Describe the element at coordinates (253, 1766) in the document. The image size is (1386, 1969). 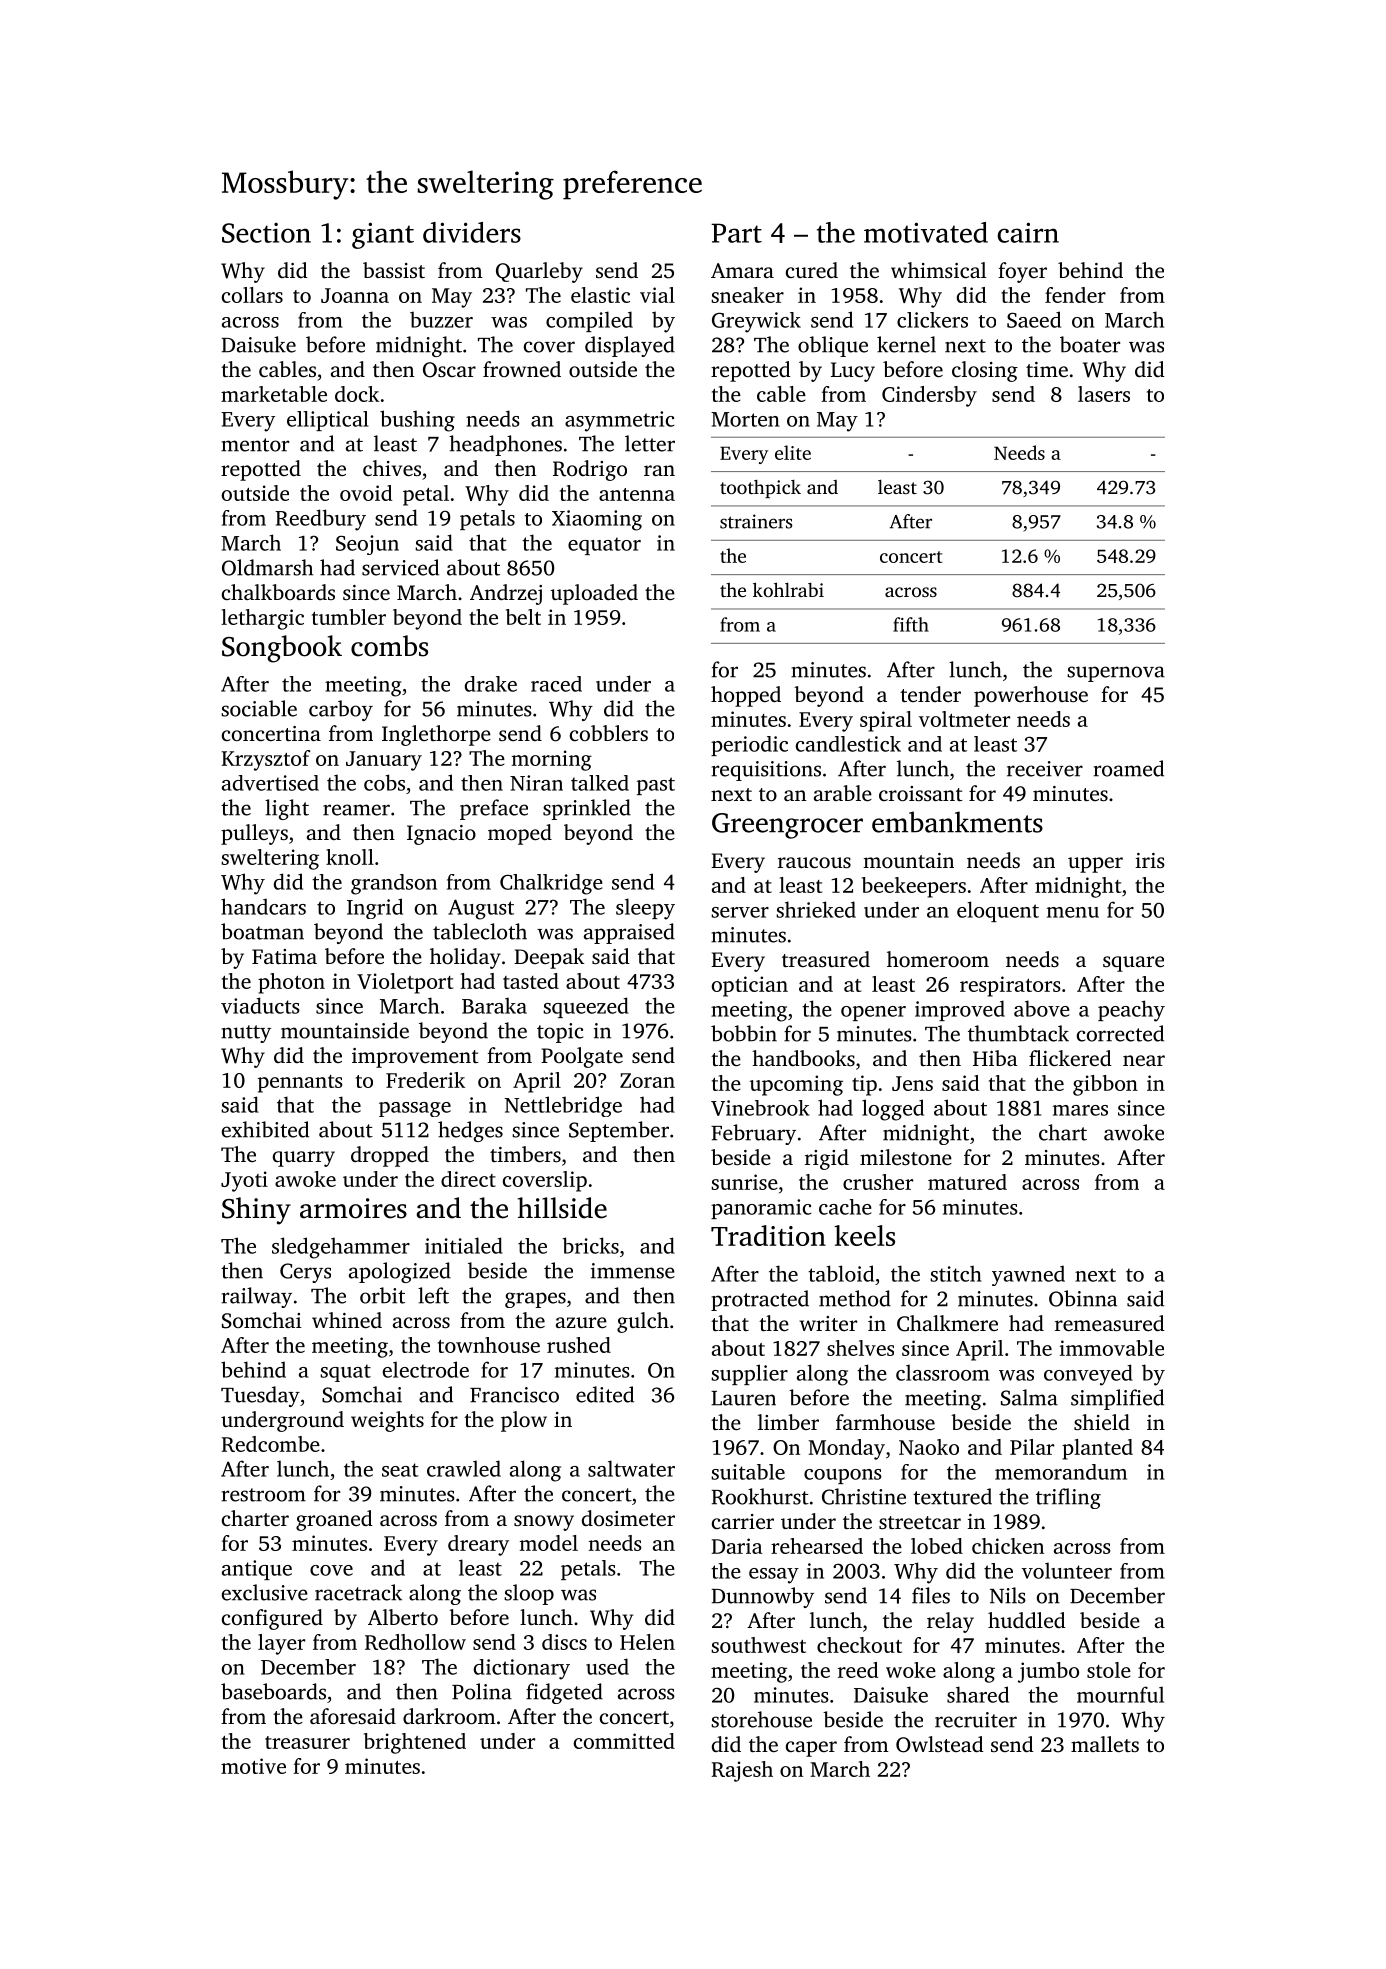
I see `motive` at that location.
